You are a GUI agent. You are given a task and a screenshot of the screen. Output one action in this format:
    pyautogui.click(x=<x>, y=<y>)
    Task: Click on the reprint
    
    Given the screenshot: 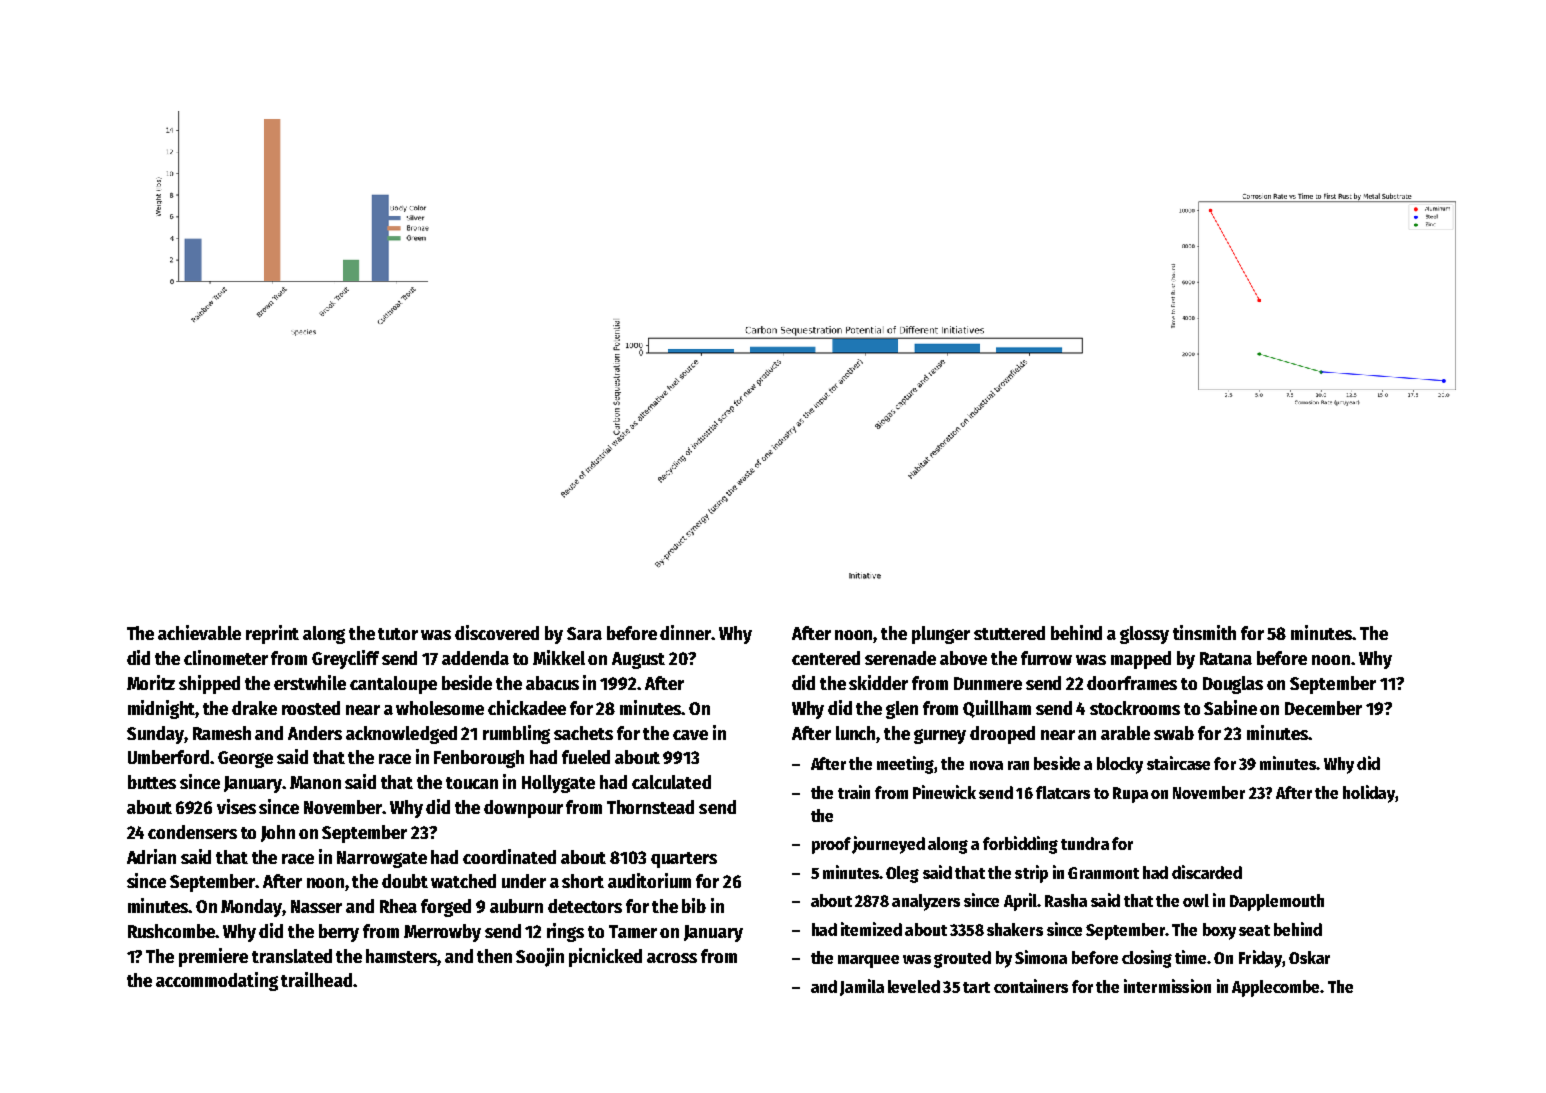 What is the action you would take?
    pyautogui.click(x=272, y=634)
